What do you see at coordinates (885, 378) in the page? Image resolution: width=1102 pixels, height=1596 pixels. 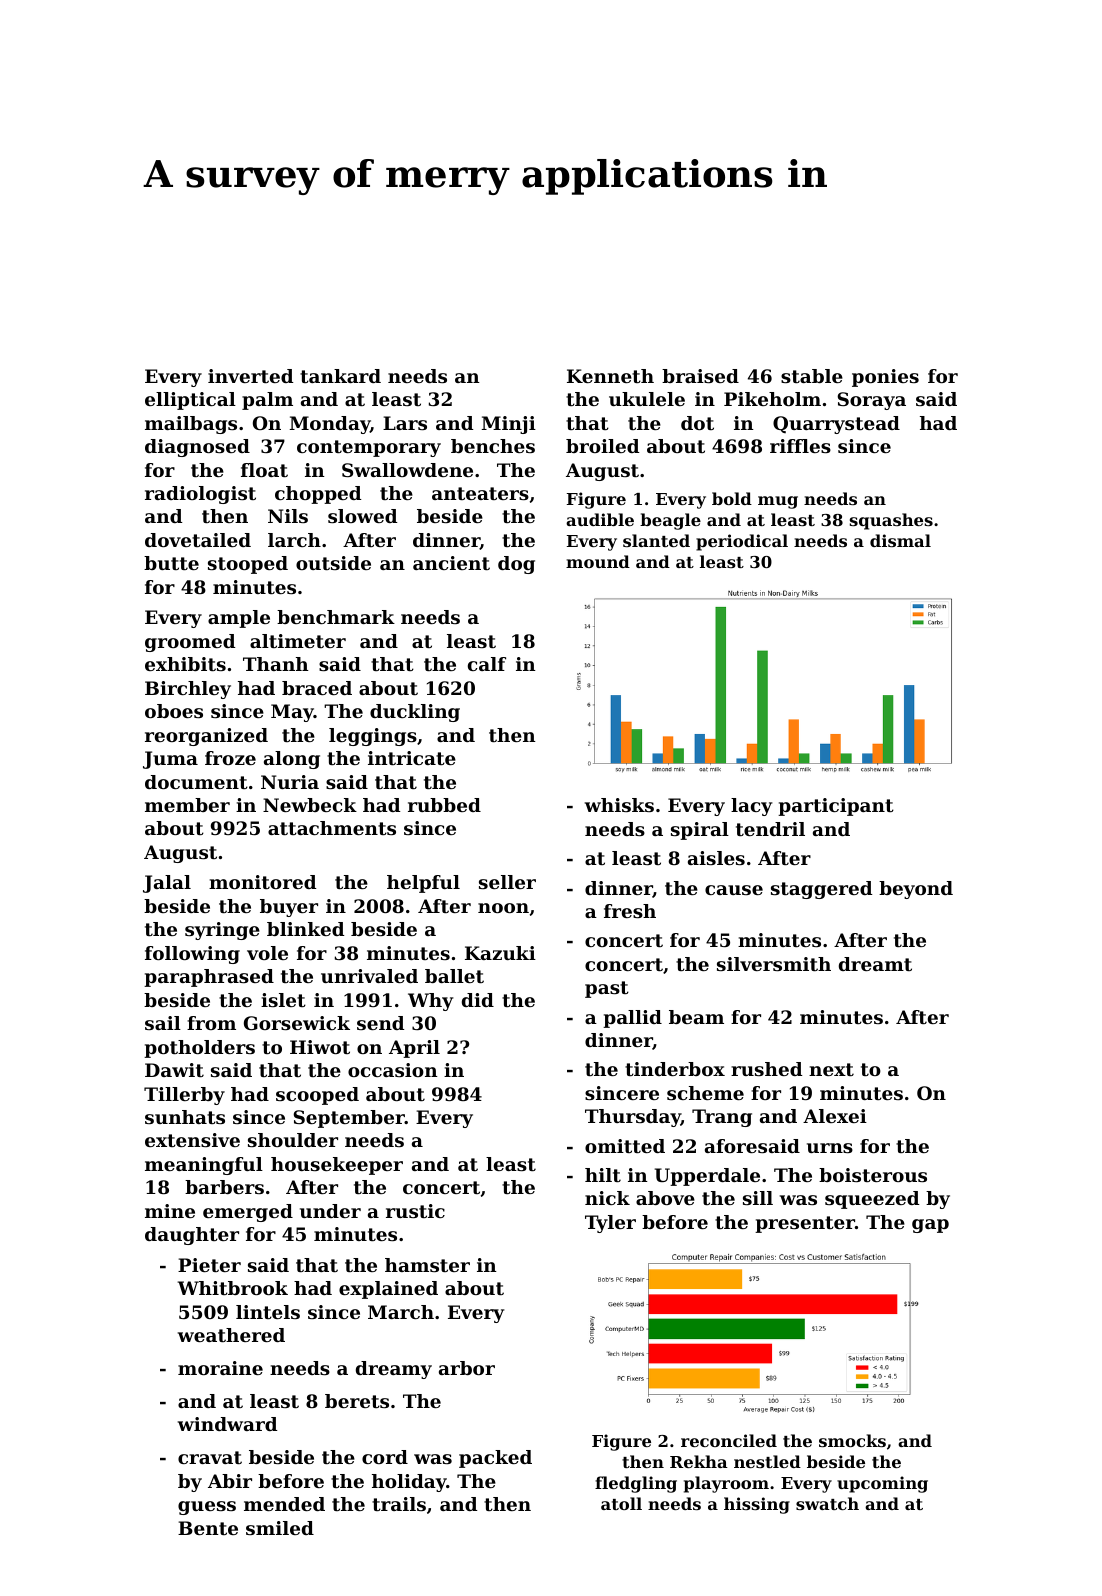 I see `ponies` at bounding box center [885, 378].
